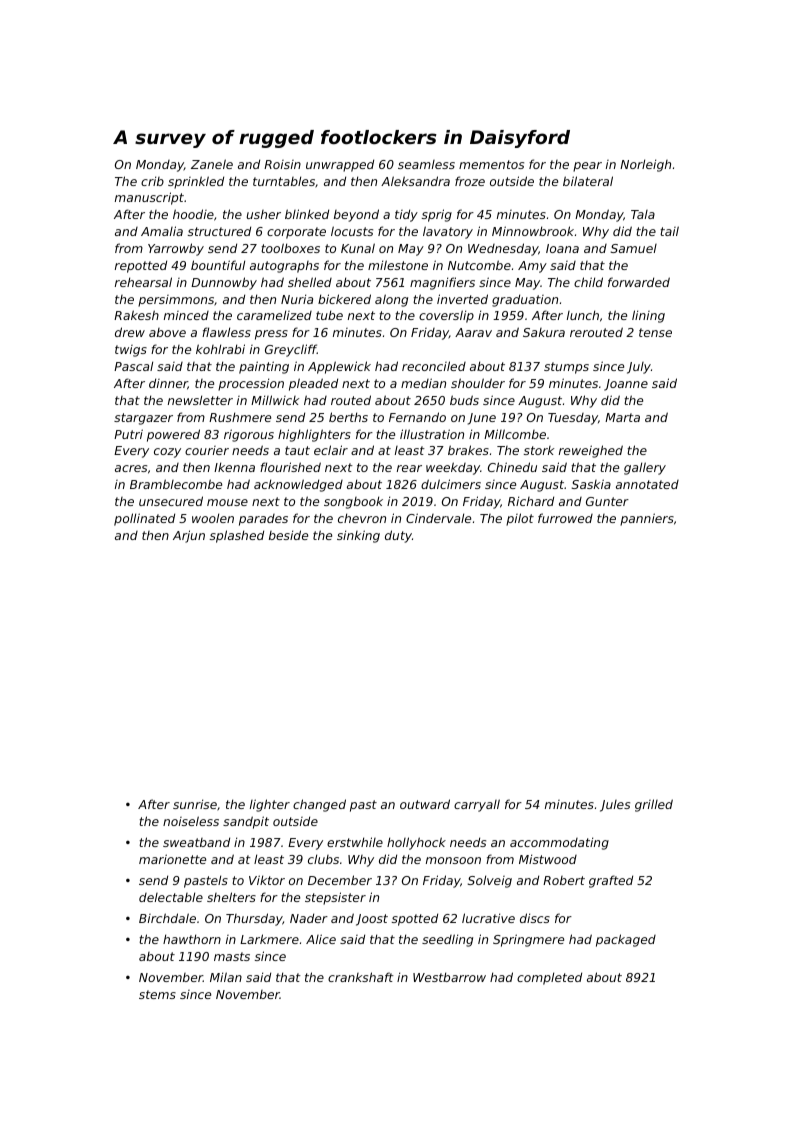 Image resolution: width=794 pixels, height=1127 pixels. I want to click on Tala, so click(643, 214).
